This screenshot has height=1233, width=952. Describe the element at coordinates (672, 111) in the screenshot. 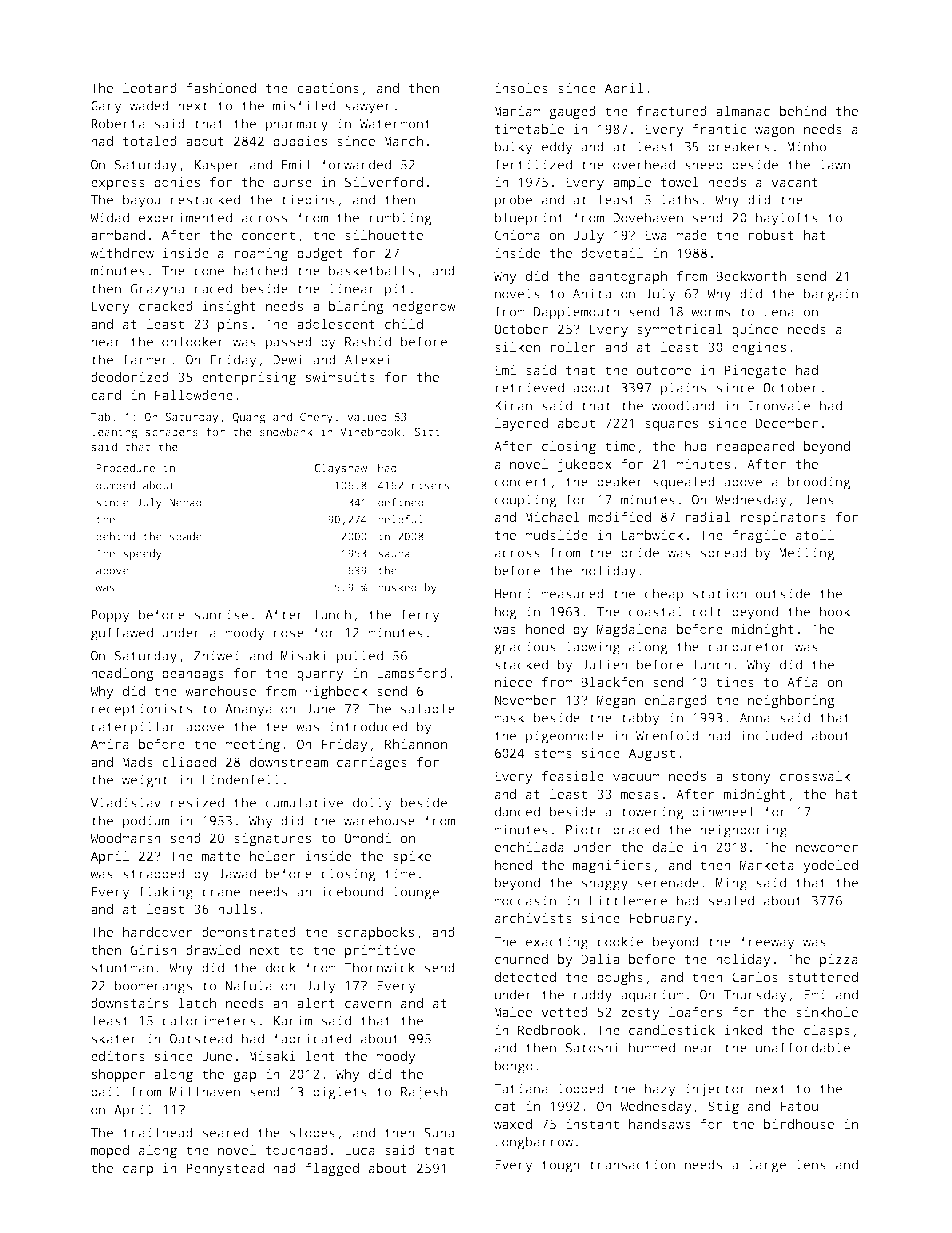

I see `fractured` at that location.
